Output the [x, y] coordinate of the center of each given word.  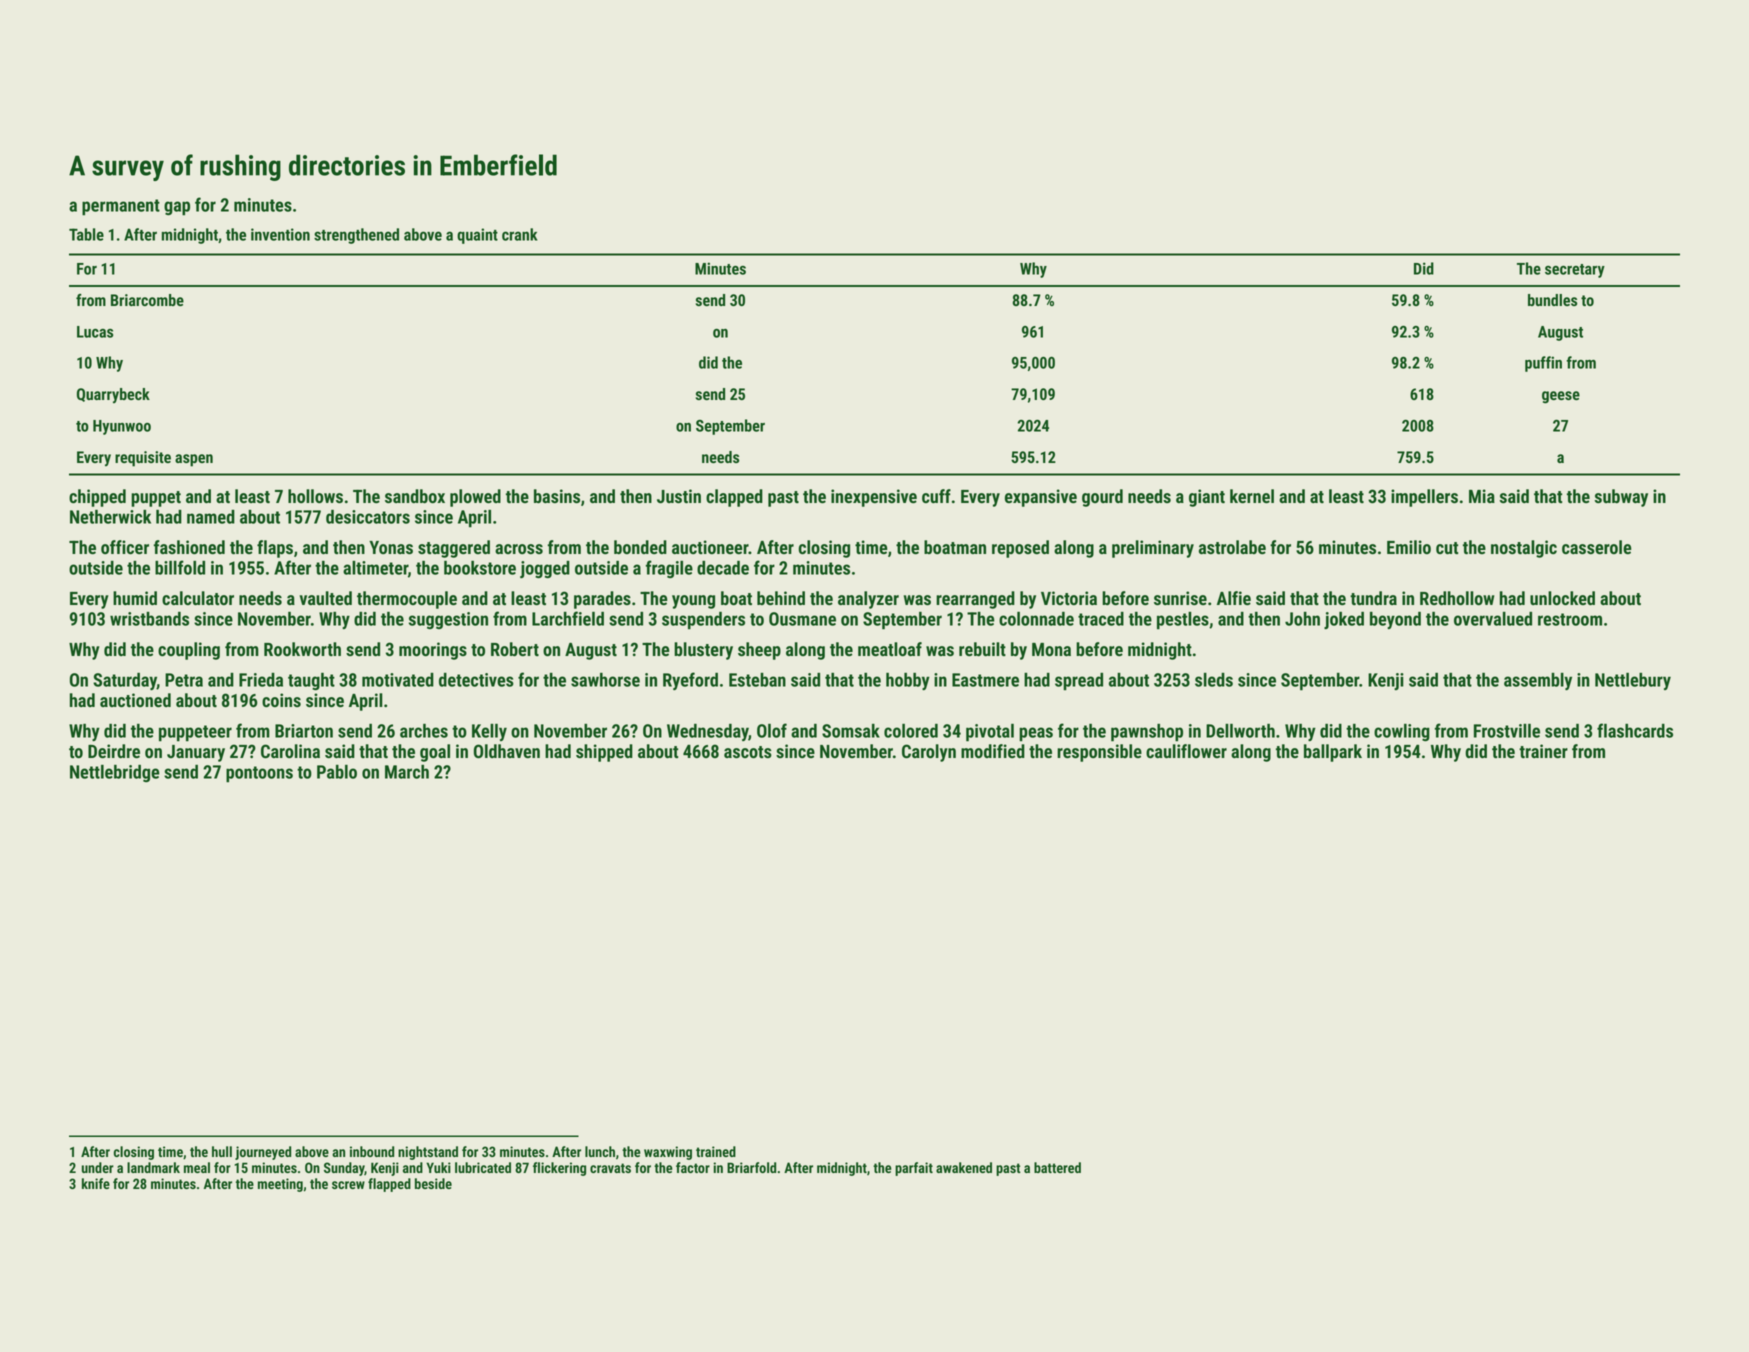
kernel [1252, 496]
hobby [908, 681]
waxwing [668, 1153]
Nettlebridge [115, 773]
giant [1207, 498]
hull [222, 1151]
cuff [936, 496]
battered [1057, 1167]
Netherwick [110, 517]
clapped [734, 498]
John [1302, 619]
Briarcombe [147, 300]
